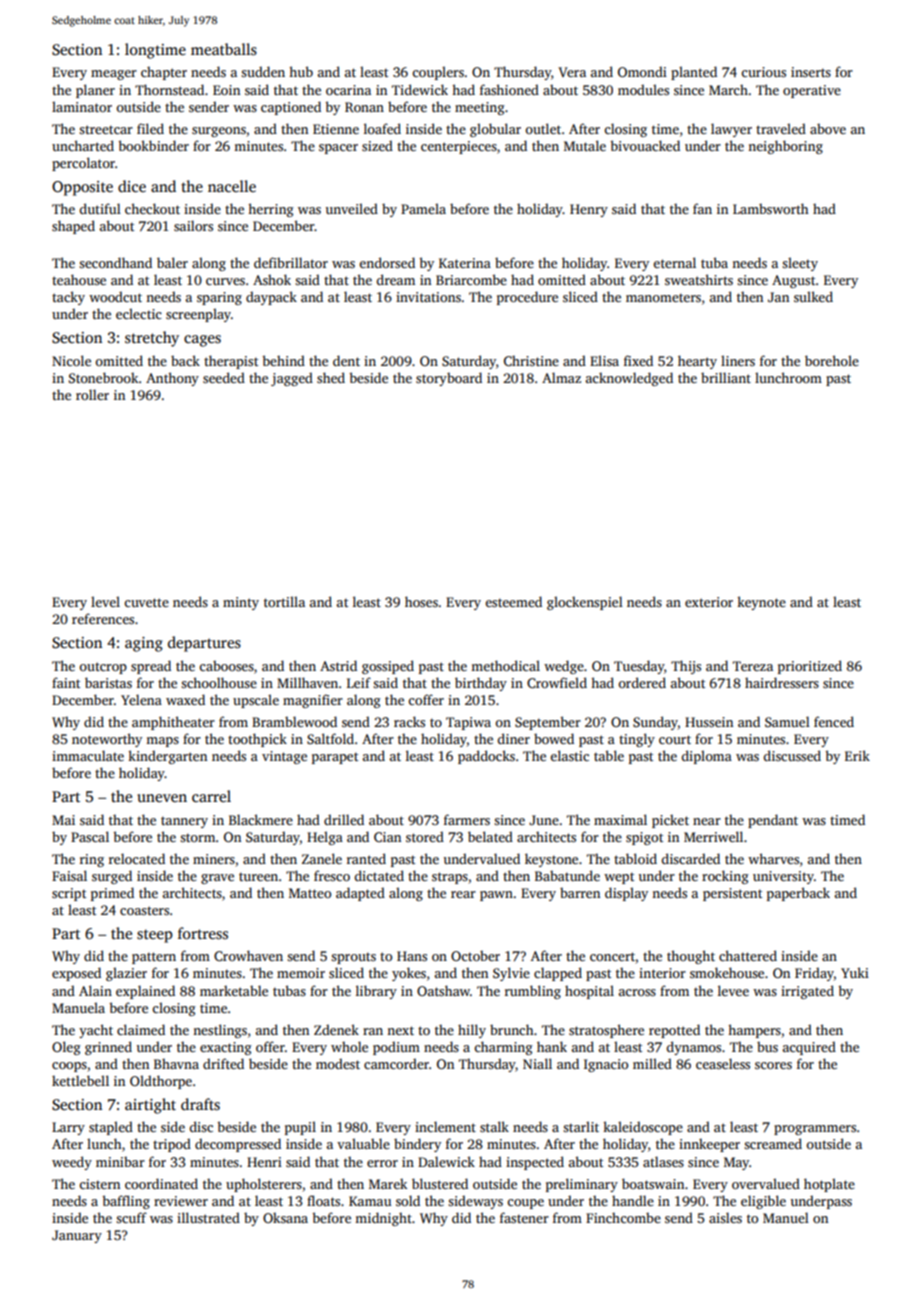  What do you see at coordinates (114, 75) in the screenshot?
I see `meager` at bounding box center [114, 75].
